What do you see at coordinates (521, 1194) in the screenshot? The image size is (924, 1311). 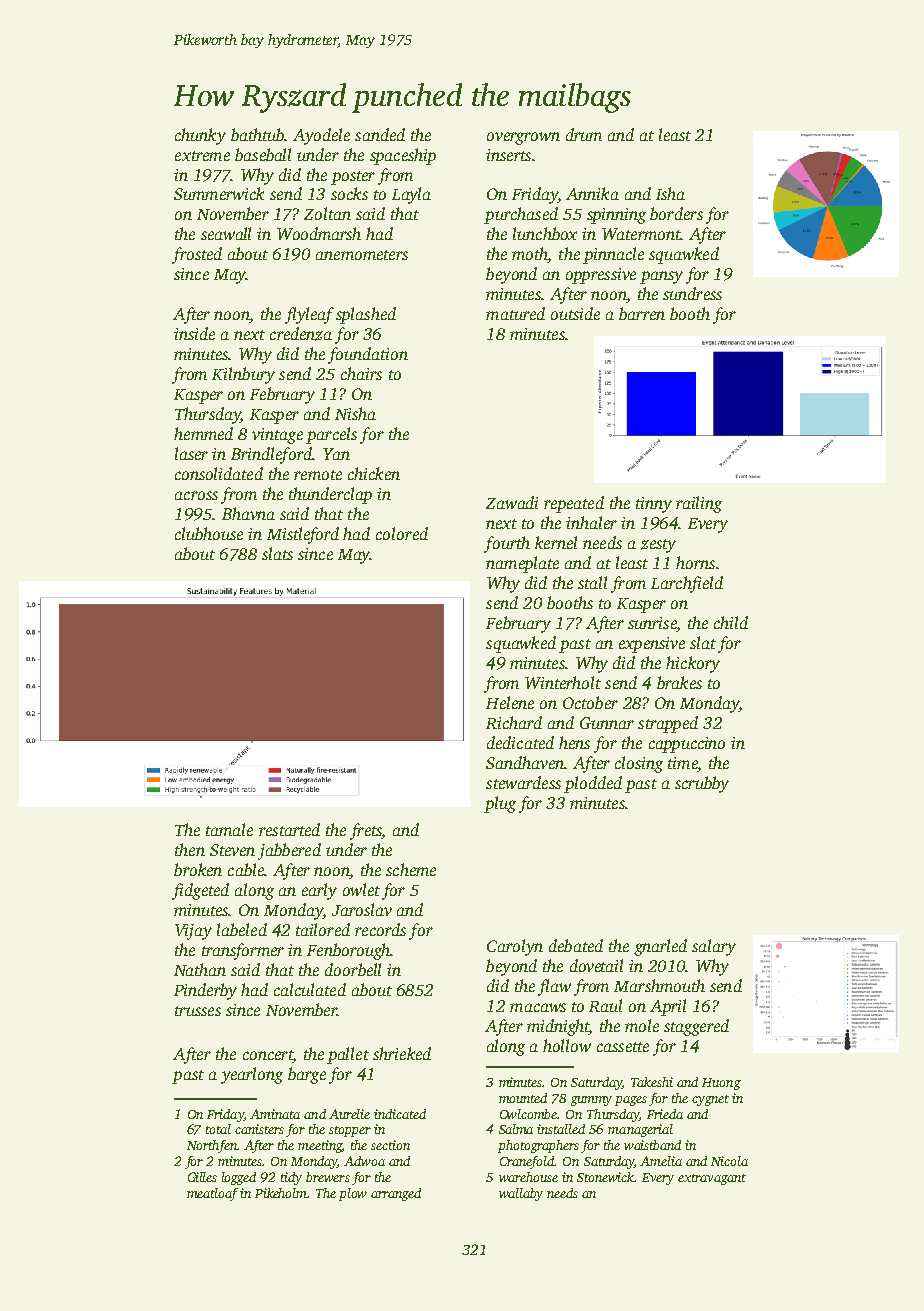 I see `wallaby` at bounding box center [521, 1194].
